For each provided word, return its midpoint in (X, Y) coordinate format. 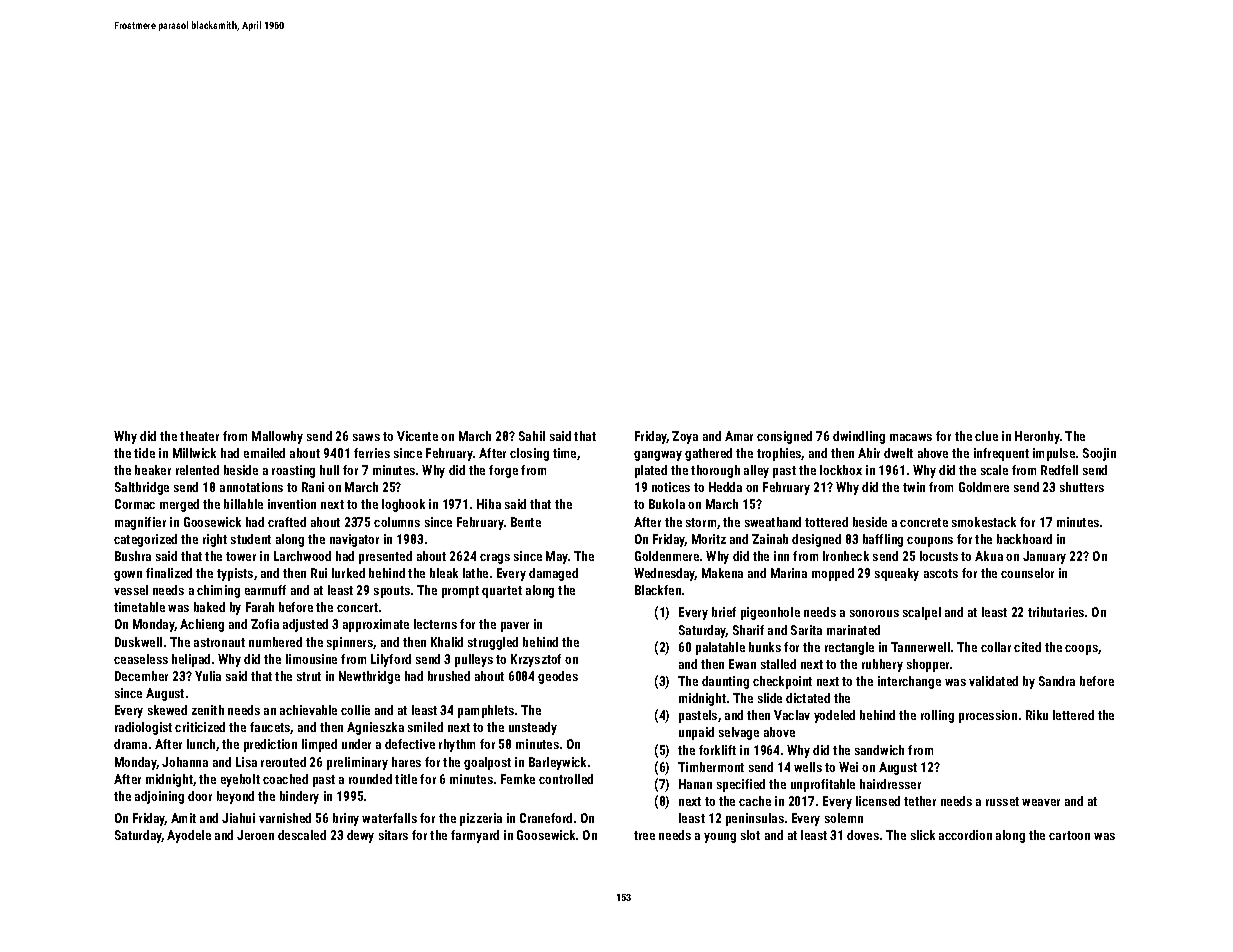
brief (724, 612)
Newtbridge (369, 677)
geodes (558, 677)
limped (319, 745)
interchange (909, 682)
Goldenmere (667, 556)
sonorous (874, 613)
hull (329, 470)
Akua (989, 556)
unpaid (696, 733)
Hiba (489, 504)
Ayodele (189, 836)
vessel (131, 590)
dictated (808, 698)
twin (914, 487)
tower (241, 556)
